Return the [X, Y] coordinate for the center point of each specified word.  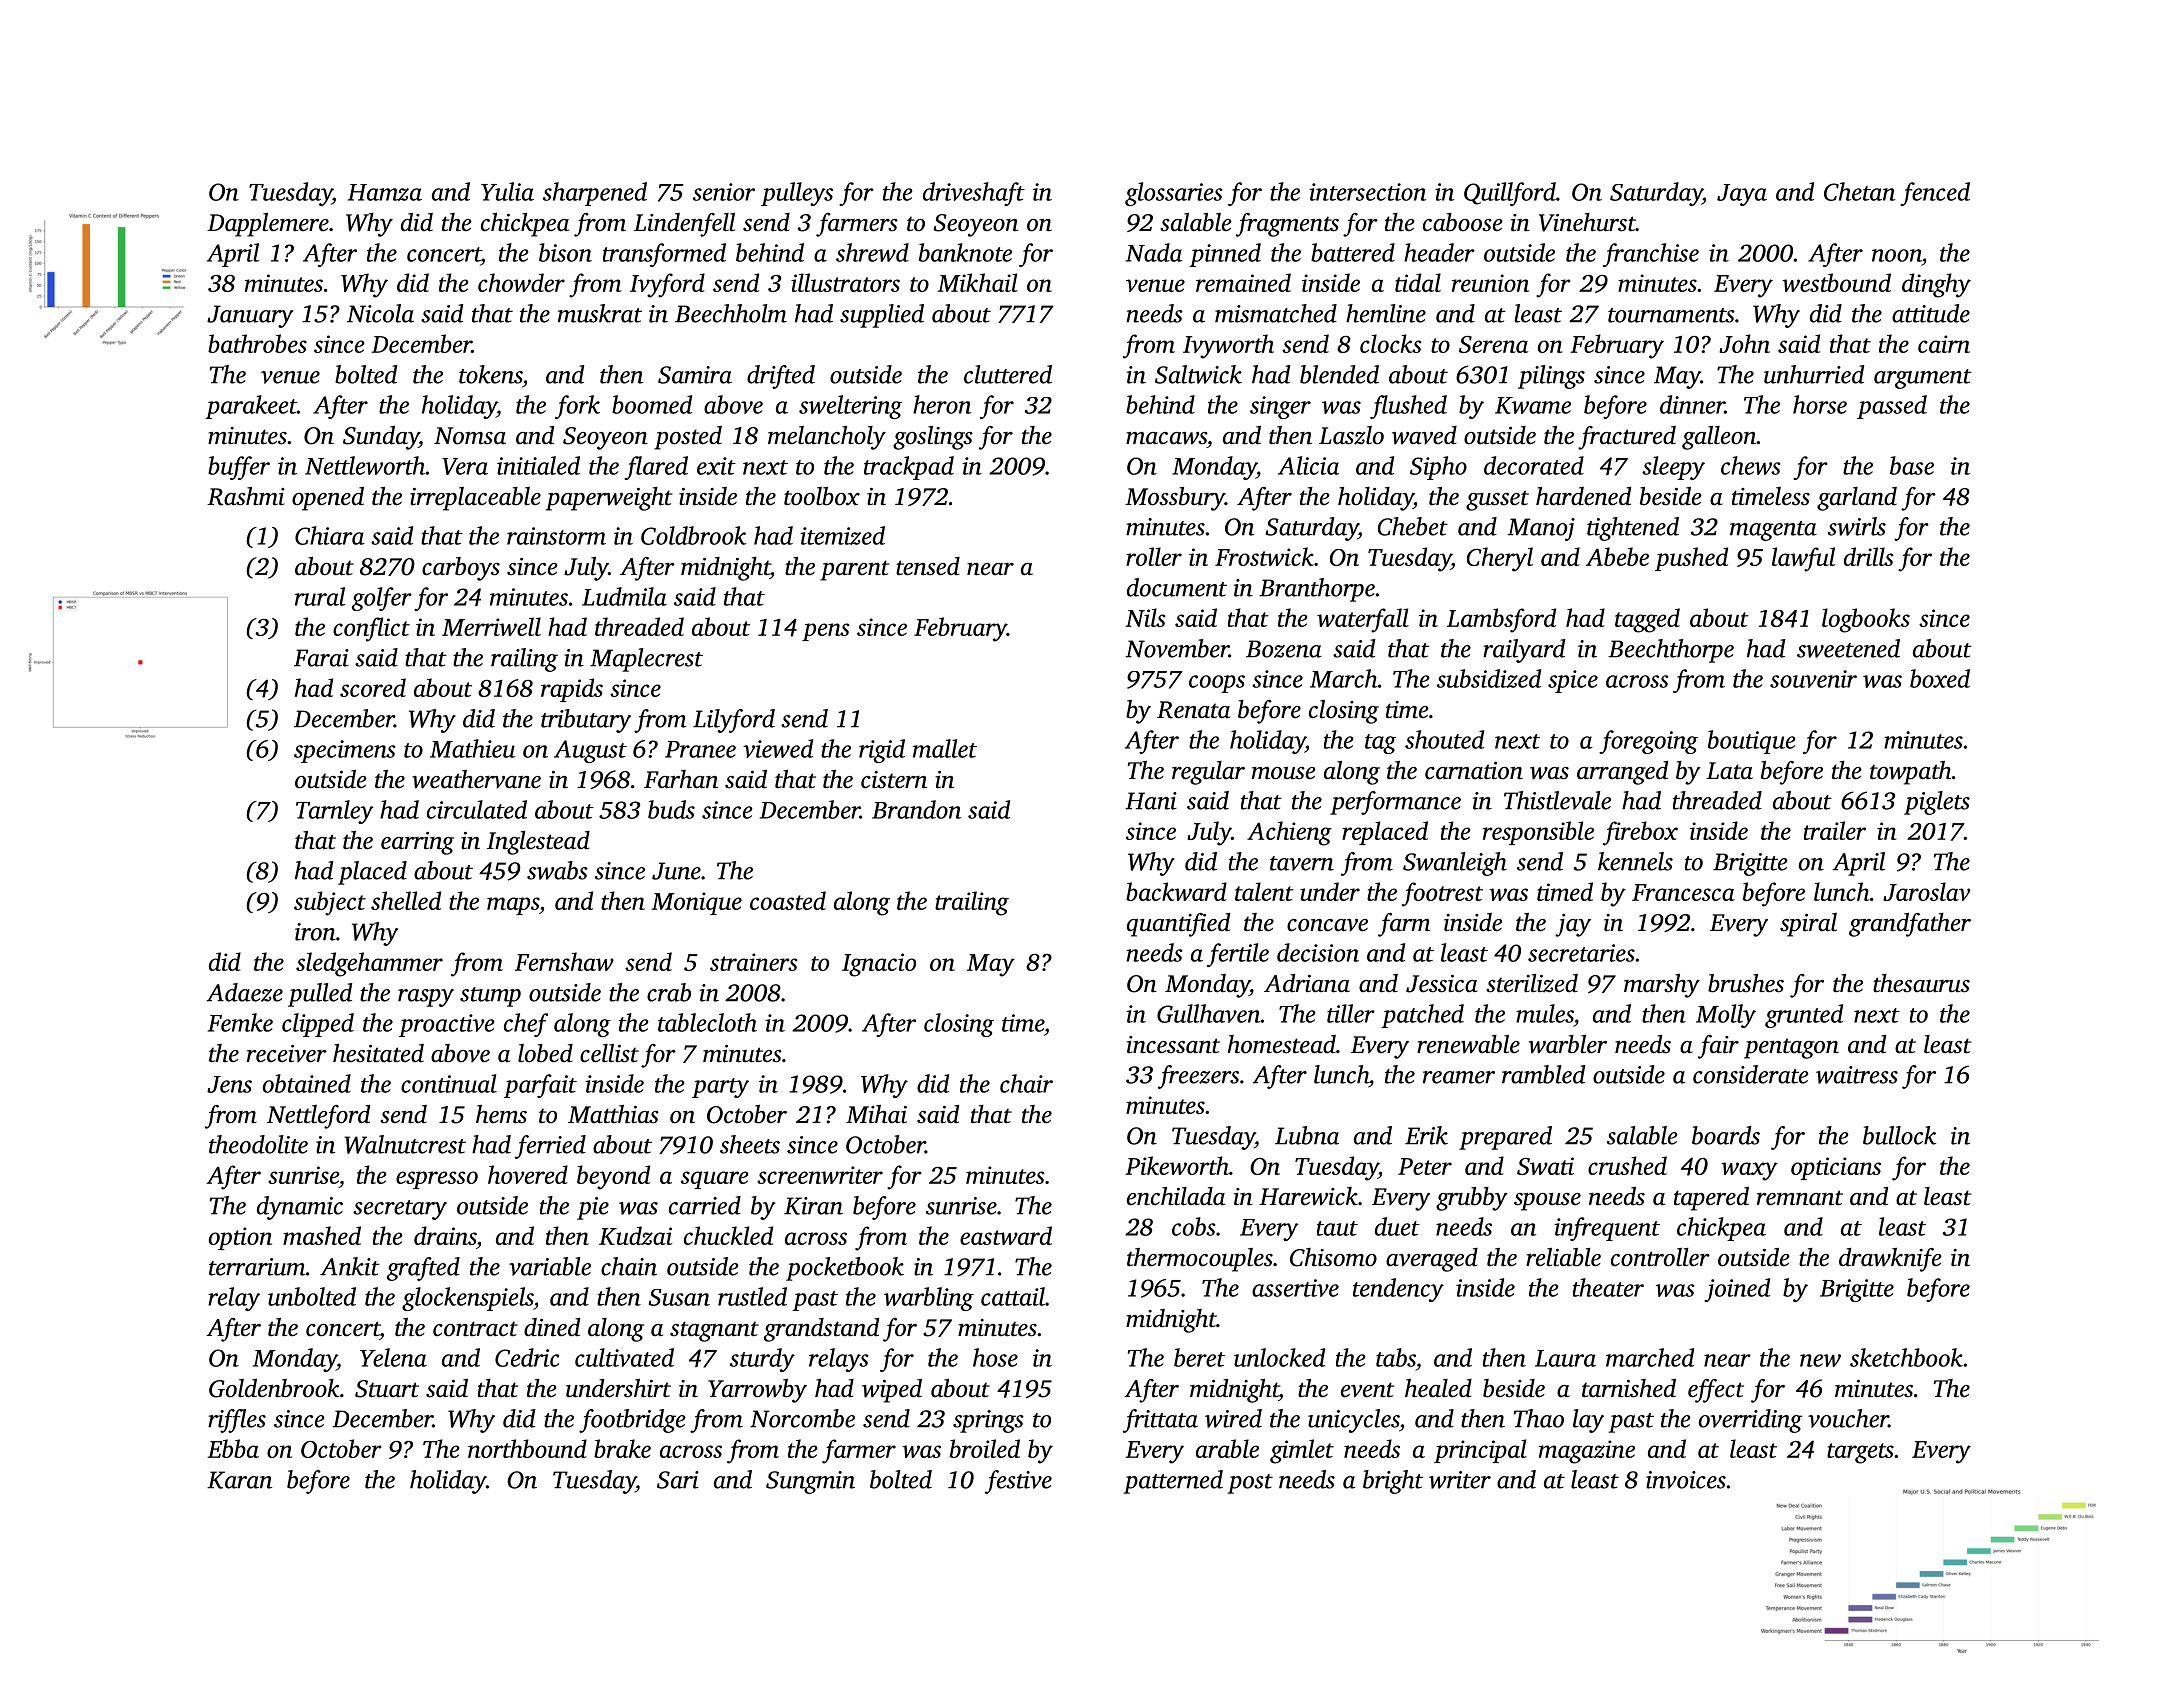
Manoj [1541, 529]
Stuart [387, 1389]
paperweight [609, 499]
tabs [1396, 1357]
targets [1860, 1453]
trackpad [909, 468]
